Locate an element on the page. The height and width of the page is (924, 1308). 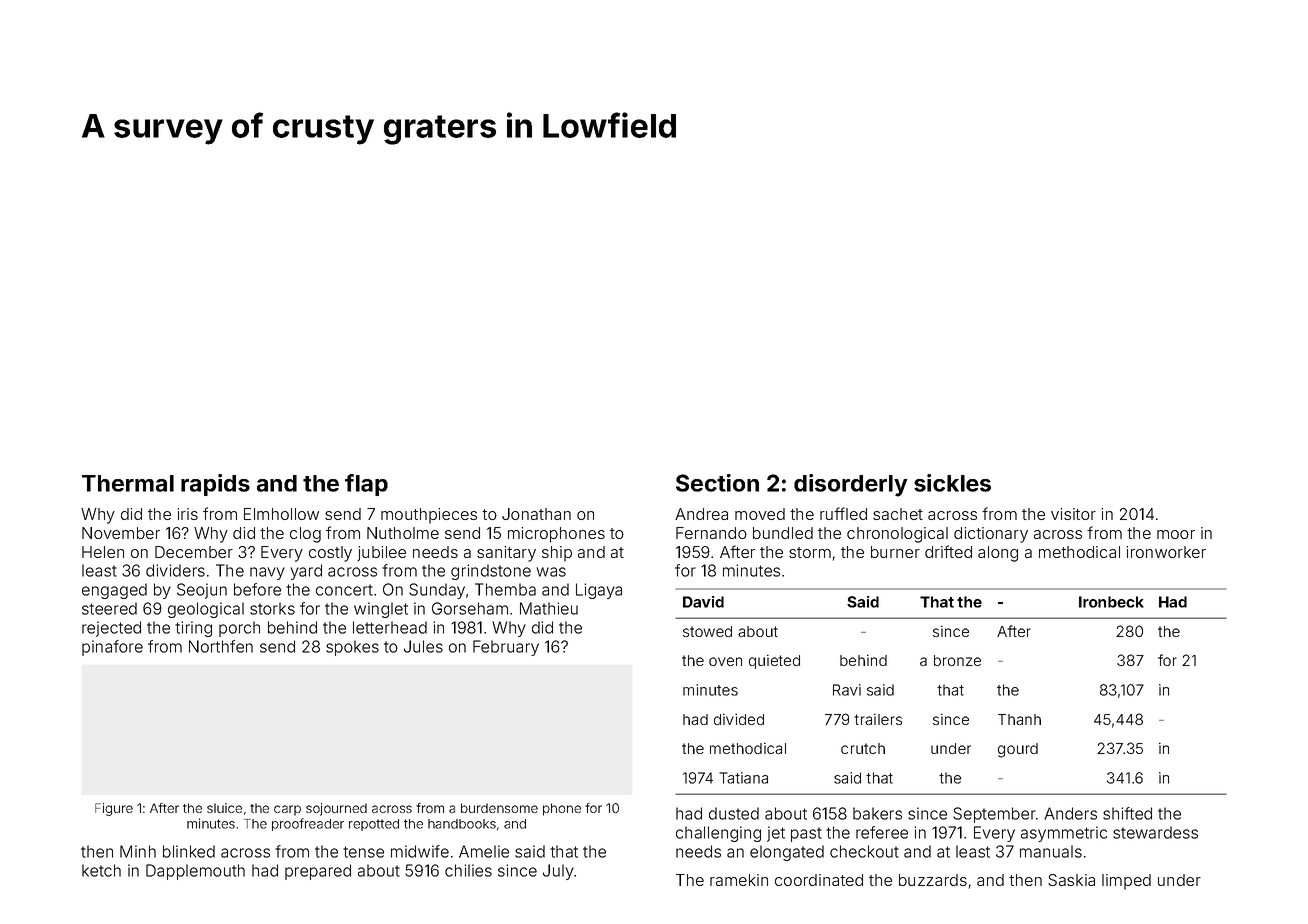
crutch is located at coordinates (863, 748).
